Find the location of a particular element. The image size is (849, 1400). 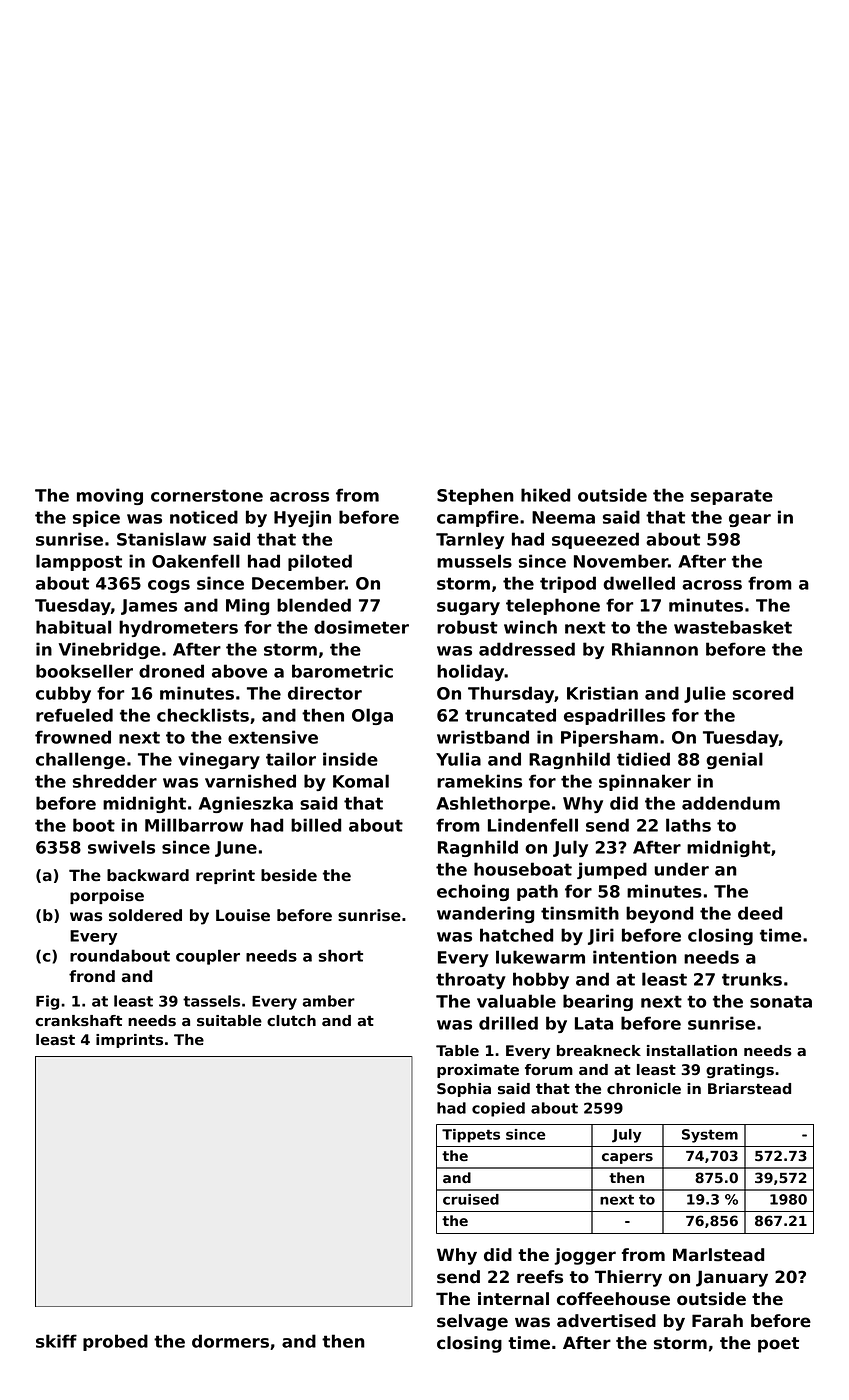

wristband is located at coordinates (483, 737).
